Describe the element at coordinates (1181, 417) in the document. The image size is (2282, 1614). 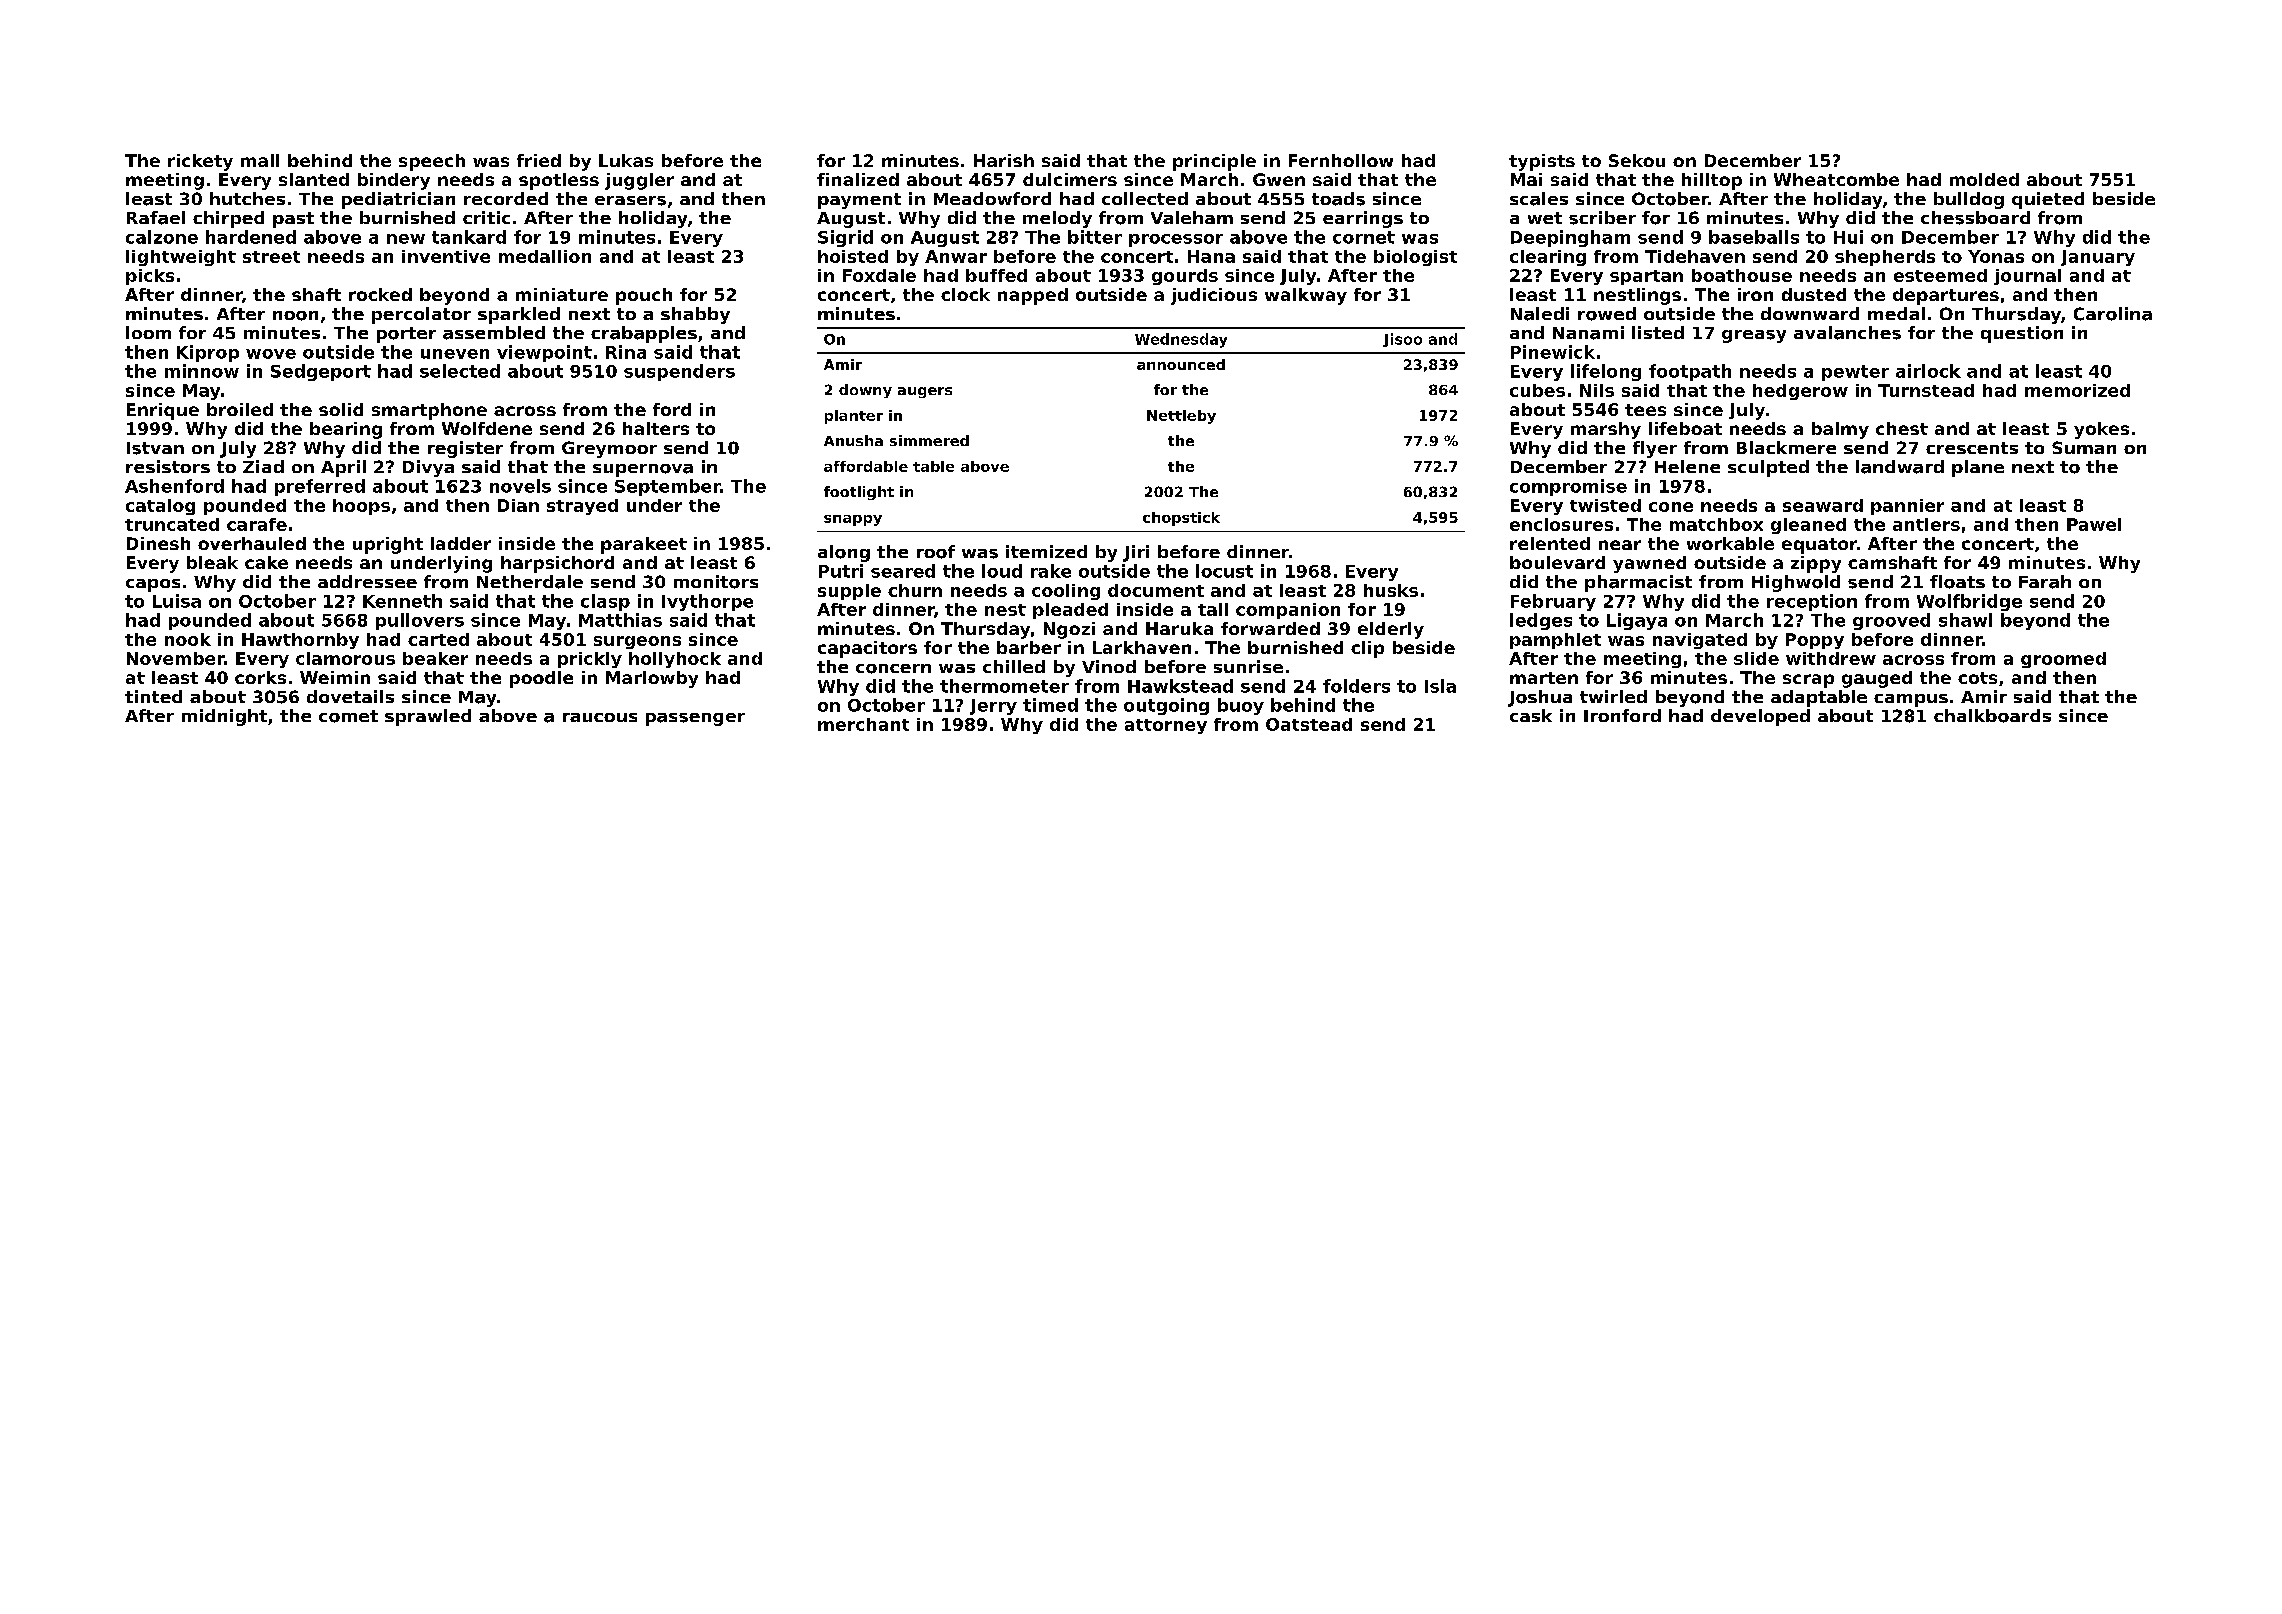
I see `Nettleby` at that location.
